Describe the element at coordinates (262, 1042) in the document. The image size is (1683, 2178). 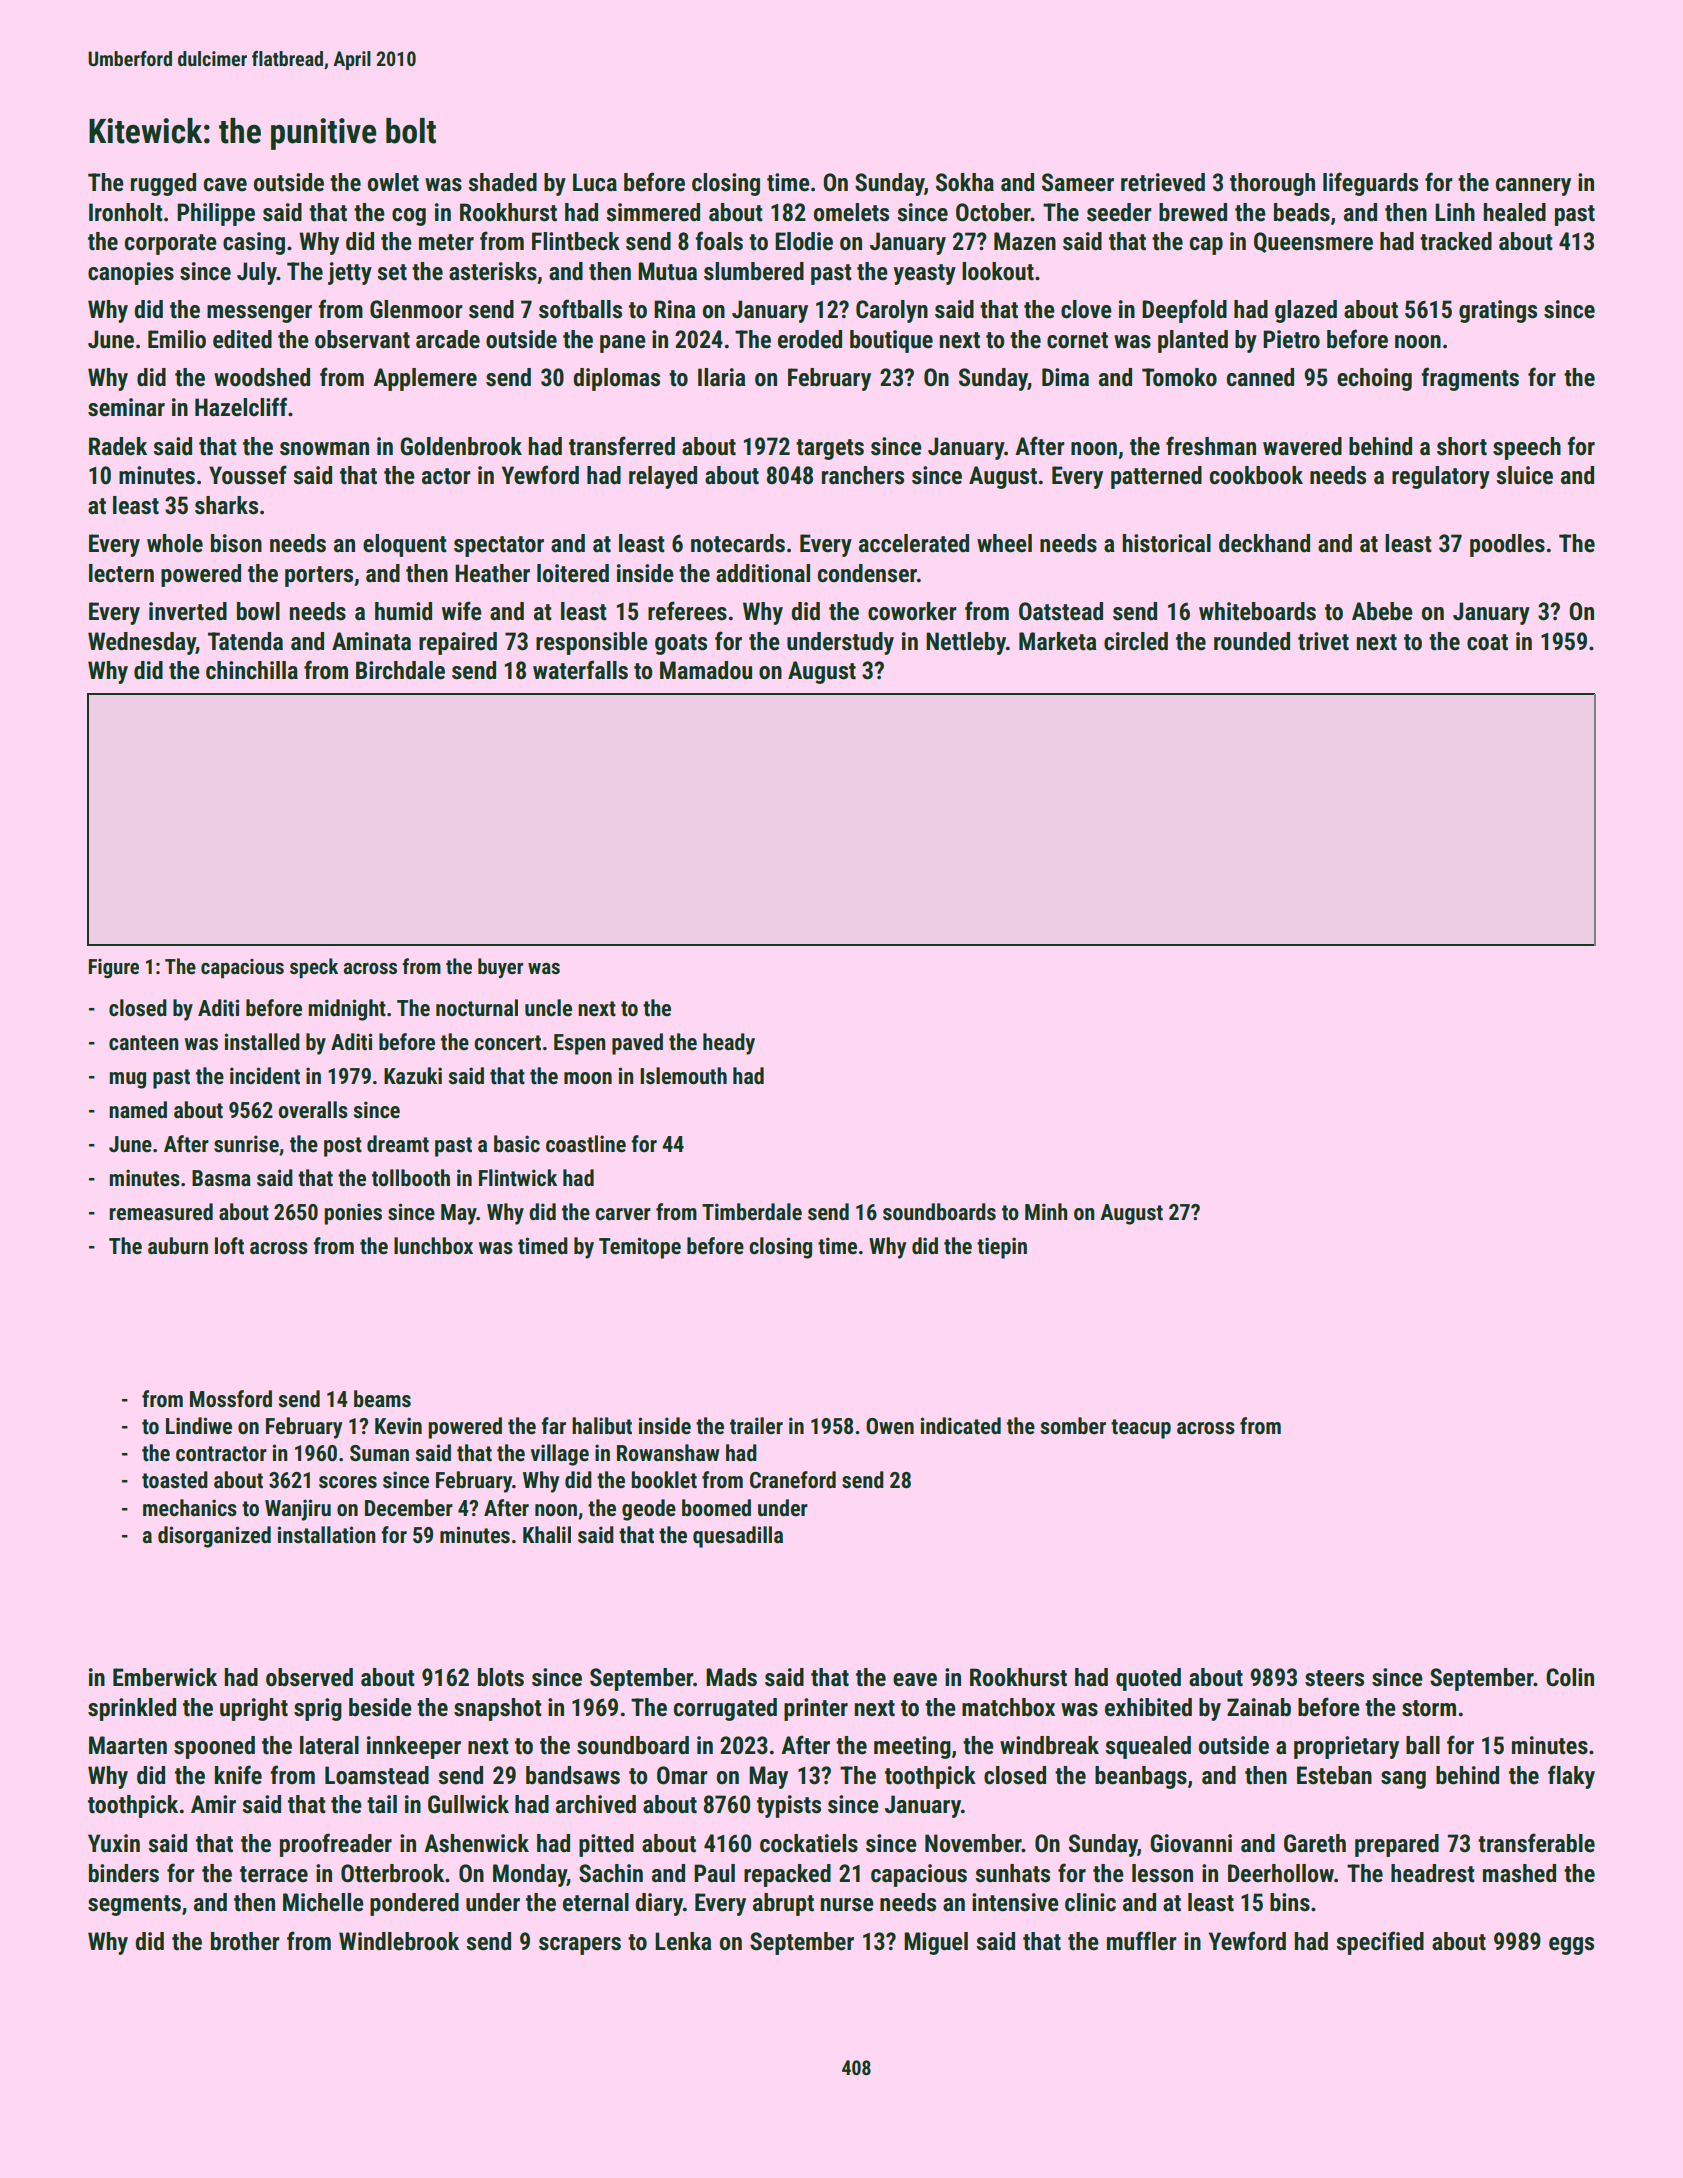
I see `installed` at that location.
